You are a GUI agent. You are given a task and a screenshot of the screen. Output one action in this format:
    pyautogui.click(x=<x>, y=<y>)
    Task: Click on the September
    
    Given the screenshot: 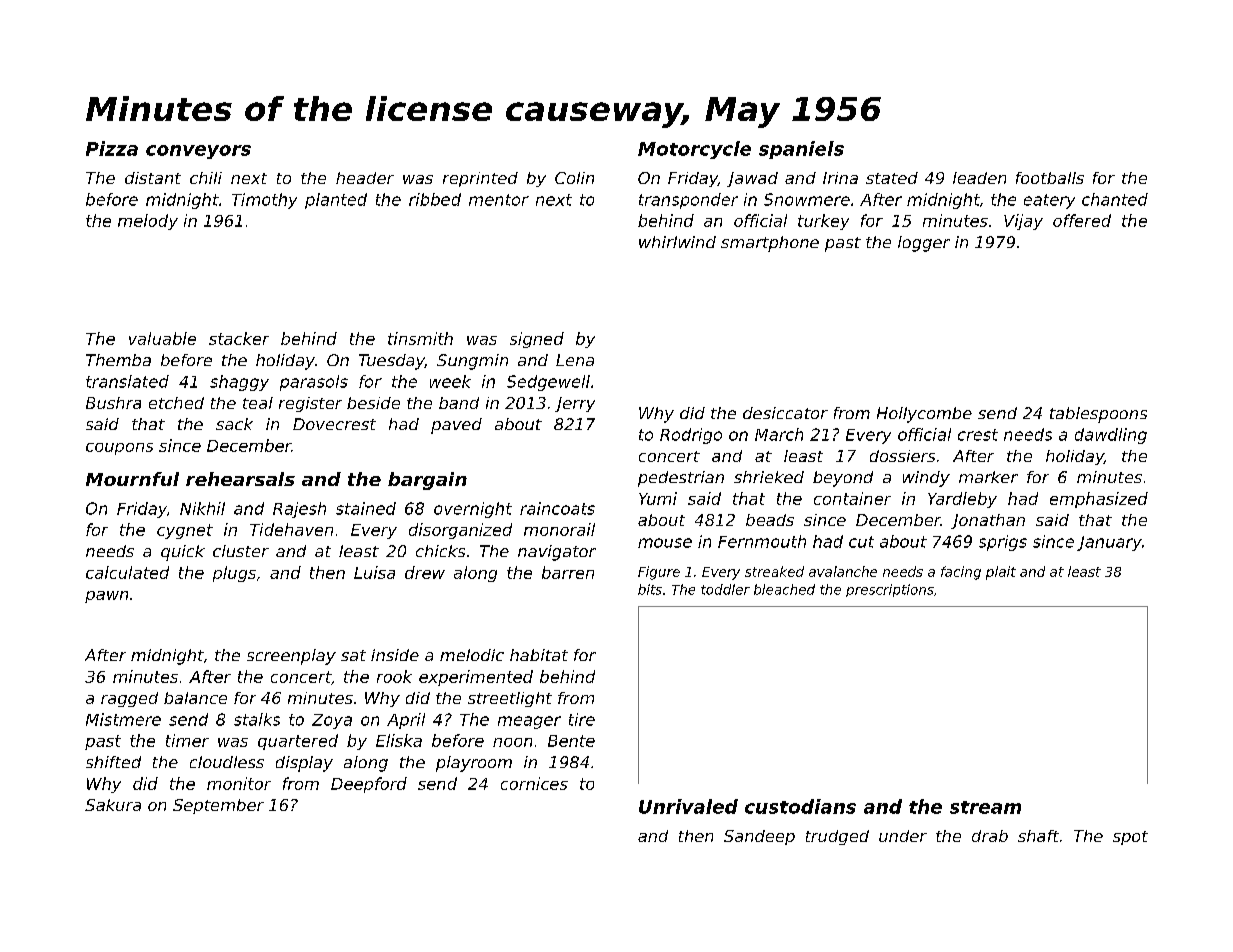 What is the action you would take?
    pyautogui.click(x=218, y=806)
